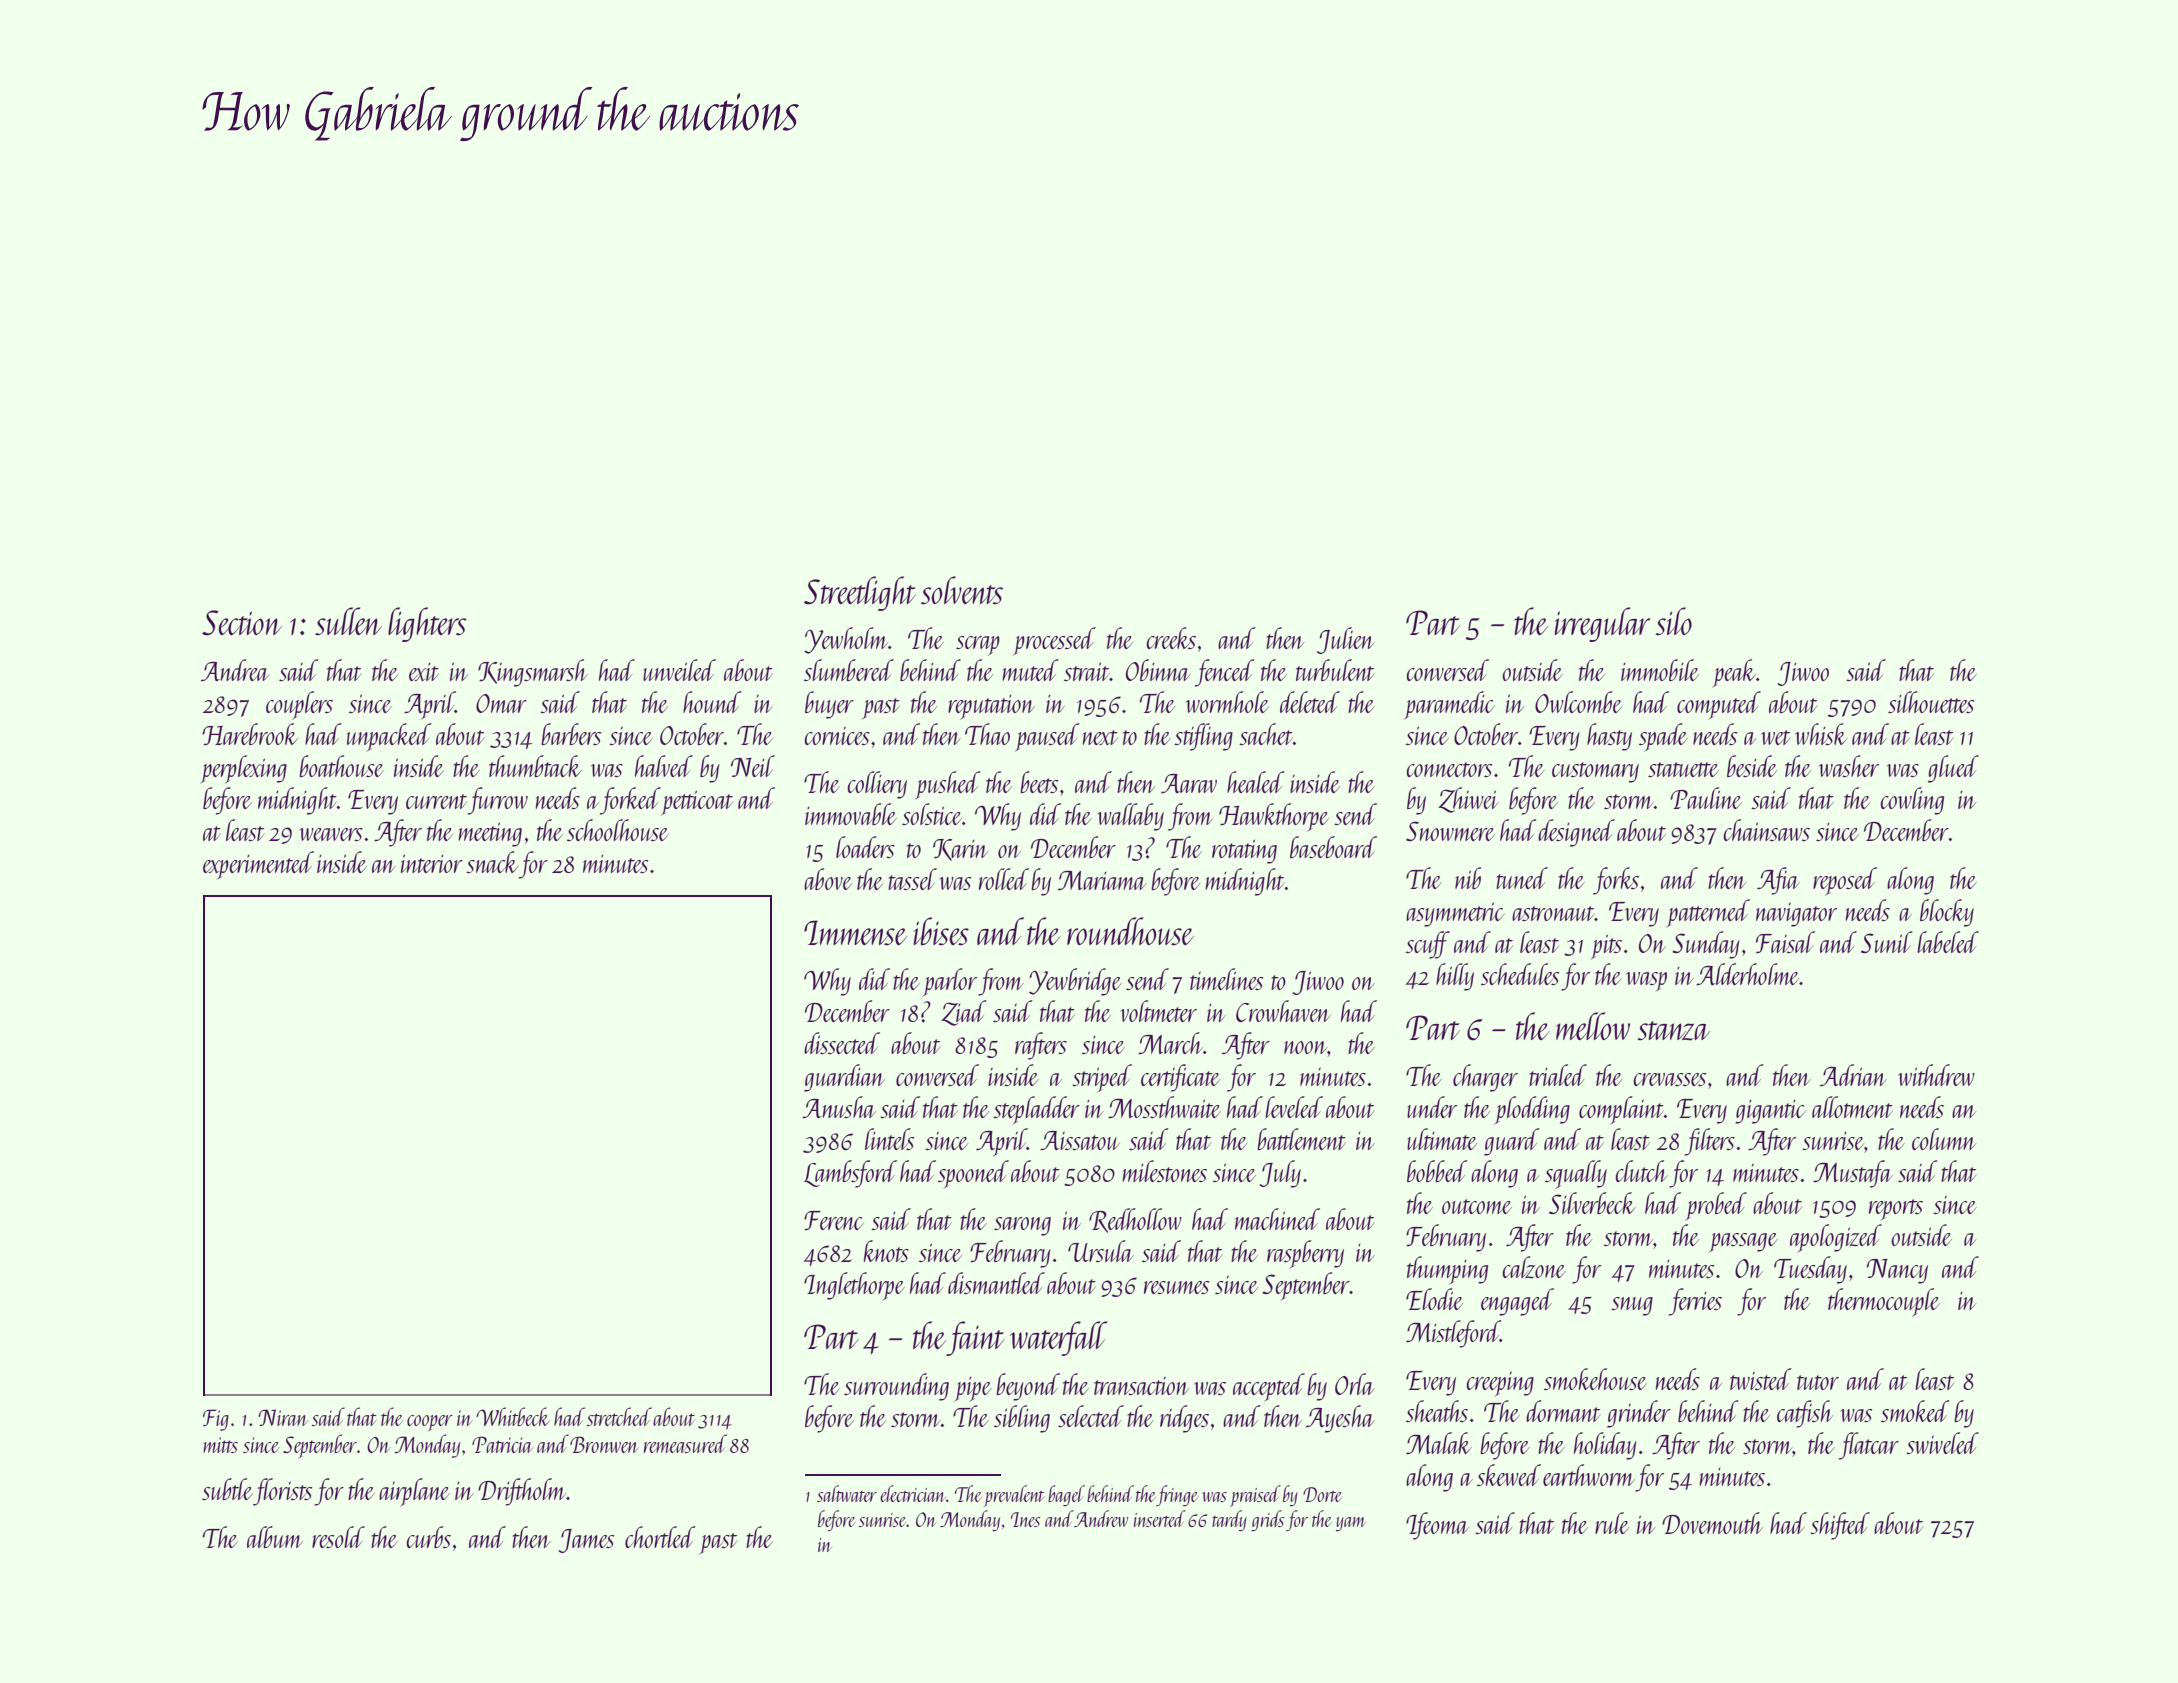  Describe the element at coordinates (1912, 801) in the document. I see `cowling` at that location.
